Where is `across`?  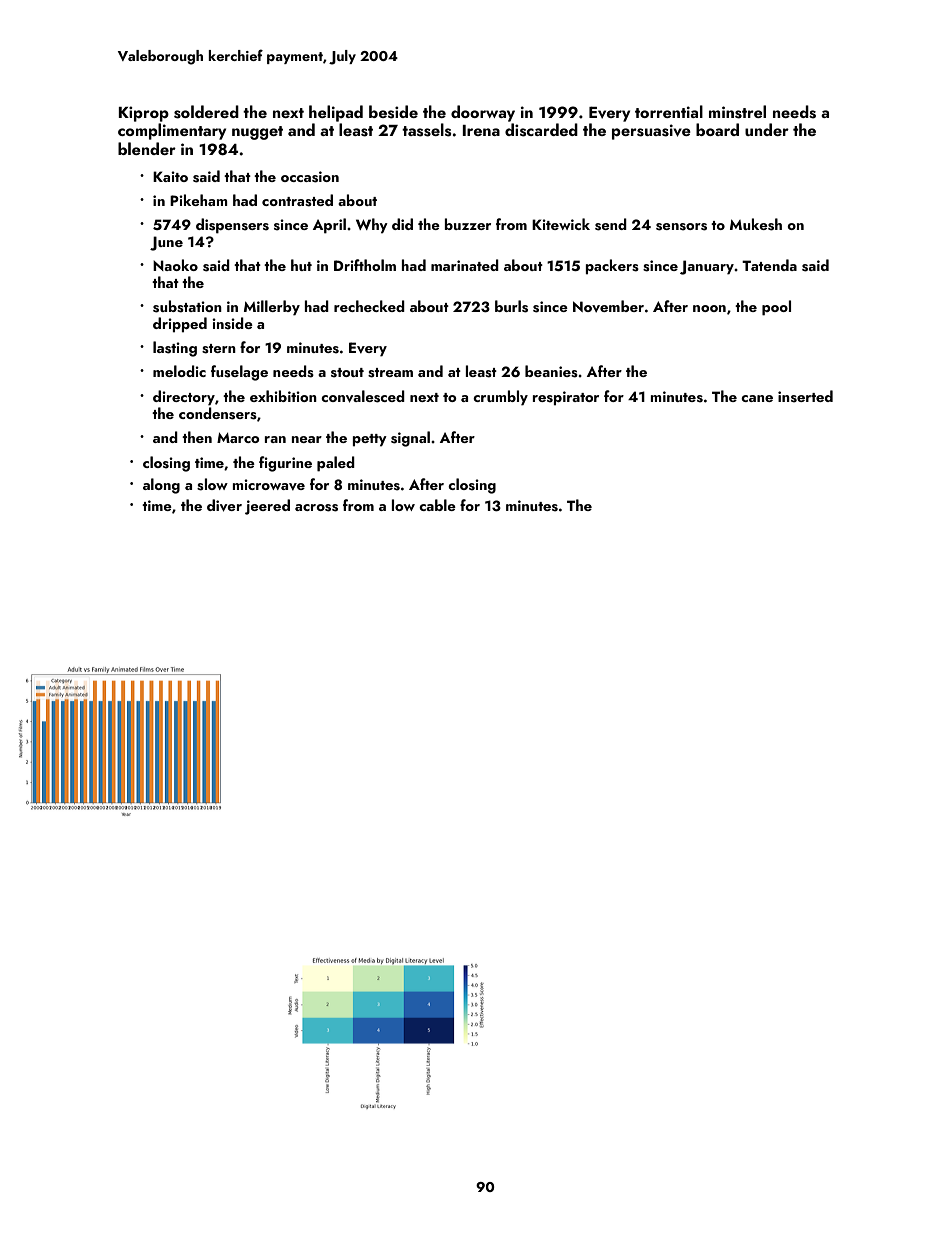
across is located at coordinates (316, 508).
